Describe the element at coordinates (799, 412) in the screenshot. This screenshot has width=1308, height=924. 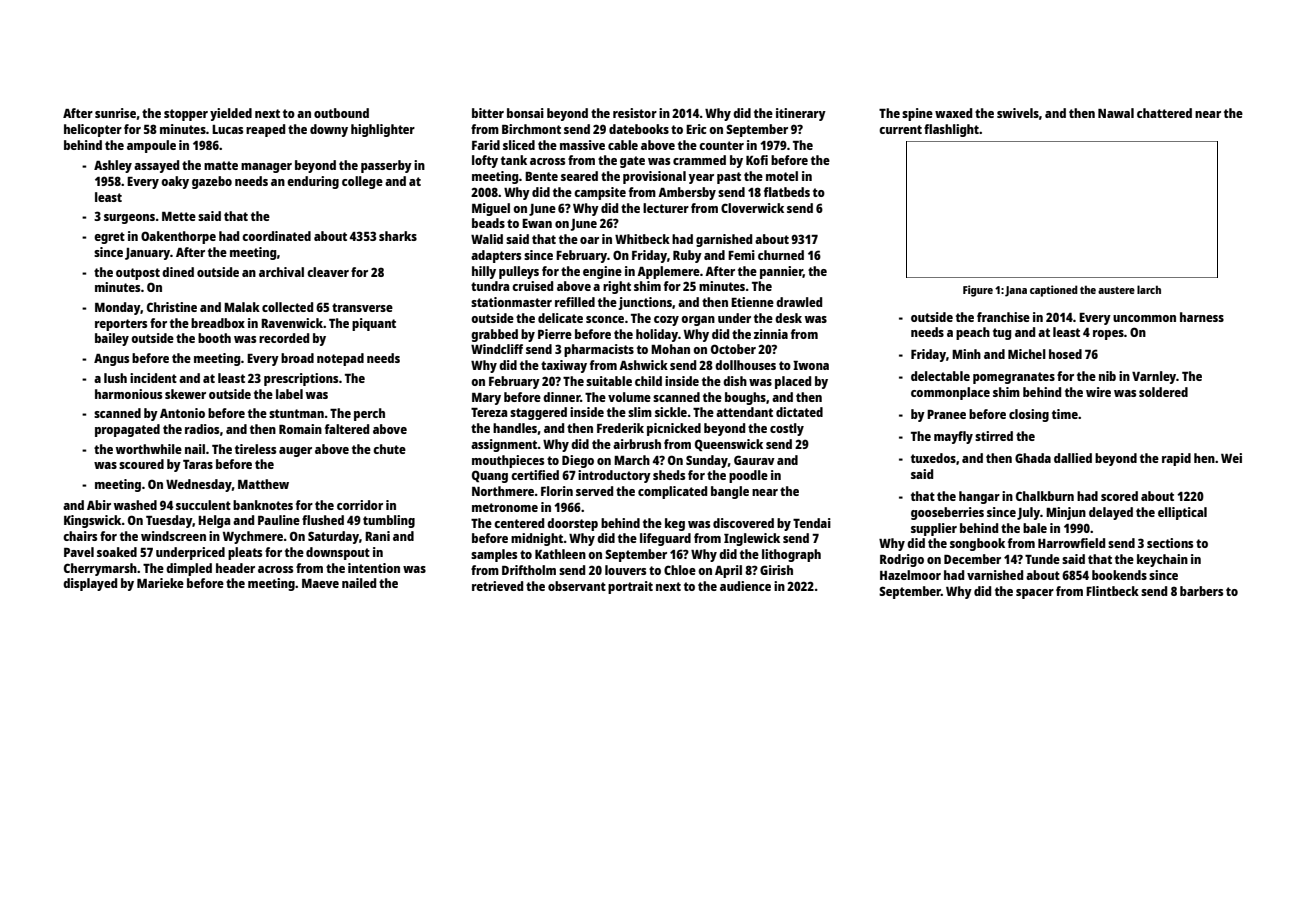
I see `dictated` at that location.
